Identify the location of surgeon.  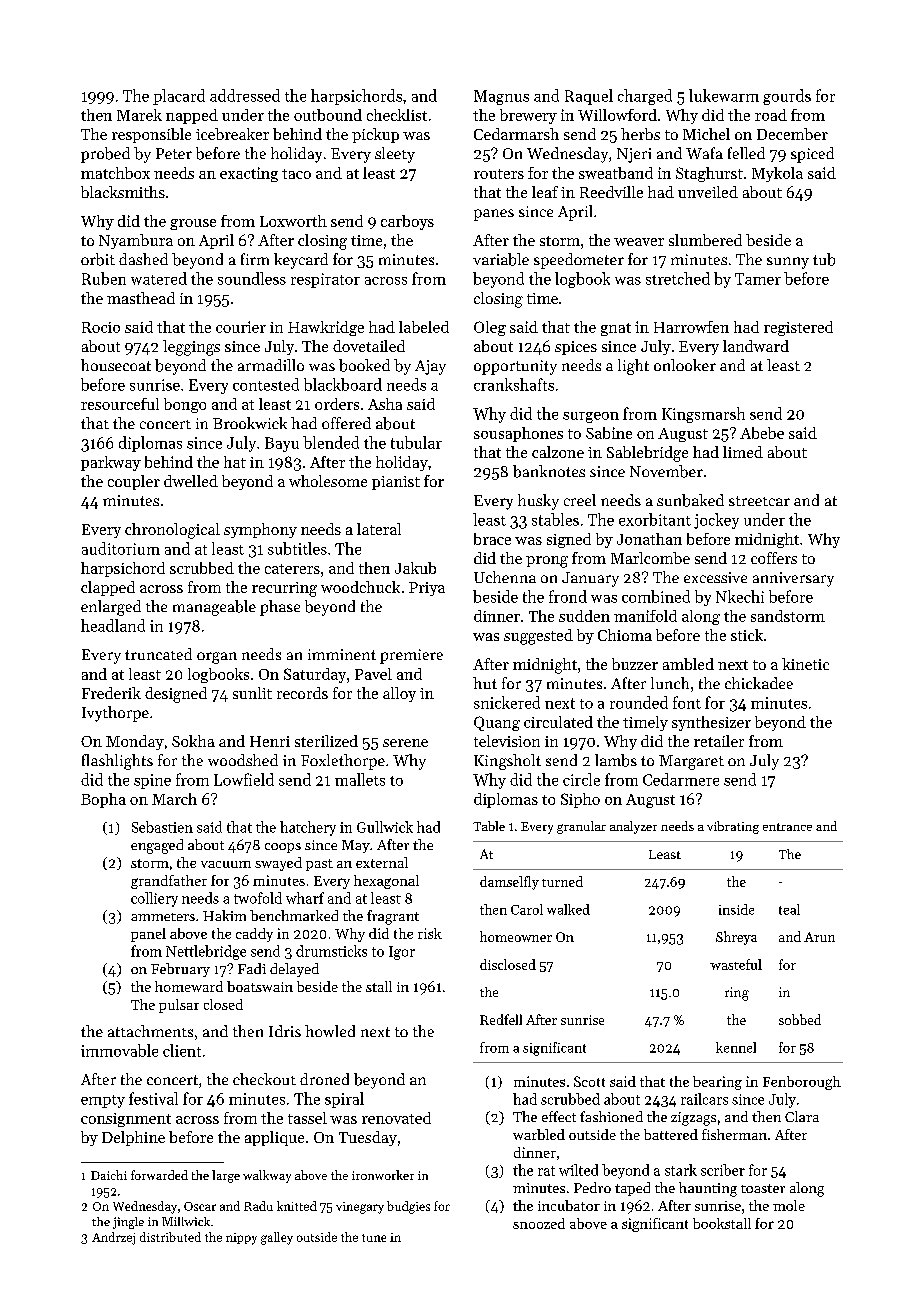
(591, 417).
